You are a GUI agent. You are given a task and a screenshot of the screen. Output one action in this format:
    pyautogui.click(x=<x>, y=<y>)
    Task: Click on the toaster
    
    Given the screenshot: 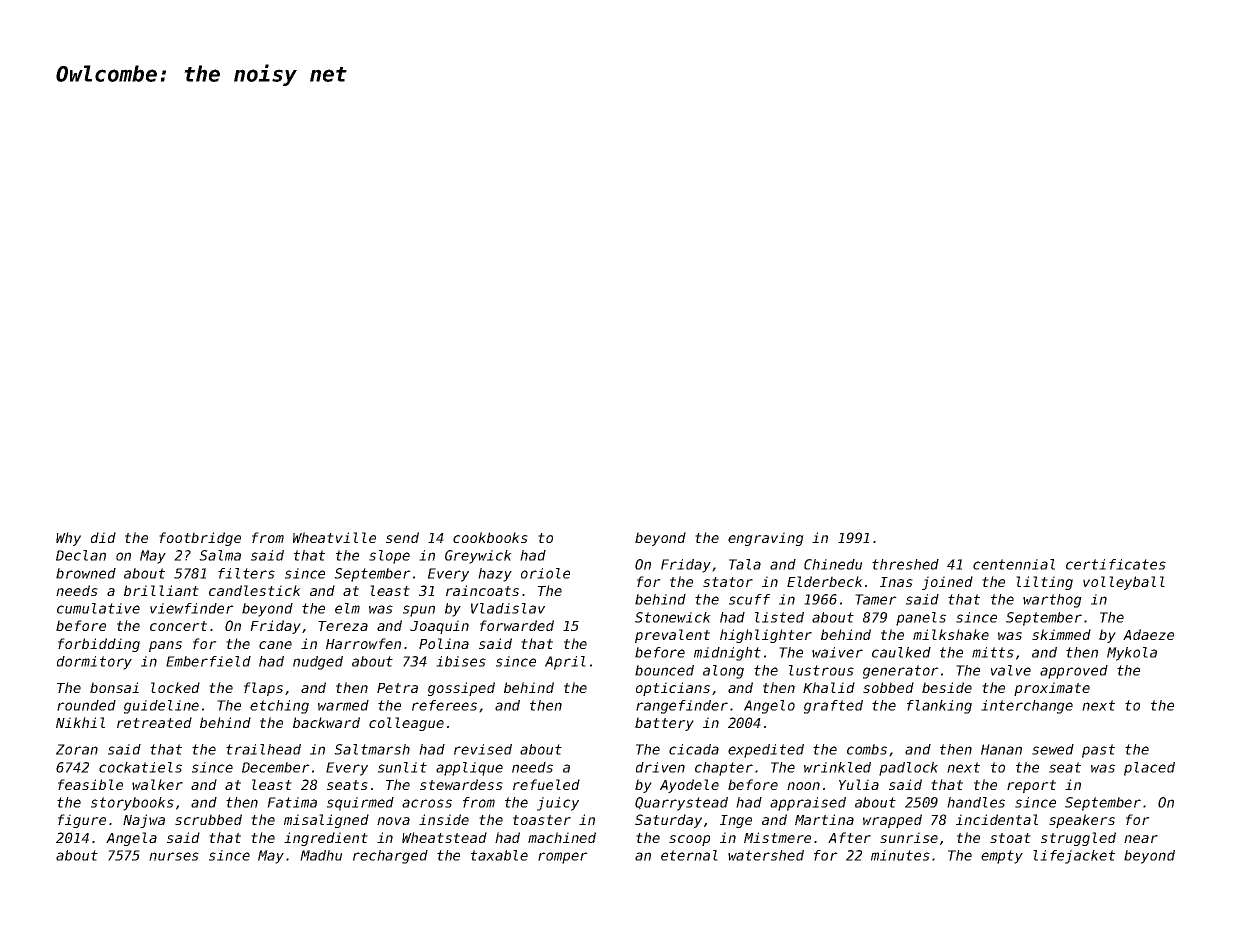 What is the action you would take?
    pyautogui.click(x=542, y=820)
